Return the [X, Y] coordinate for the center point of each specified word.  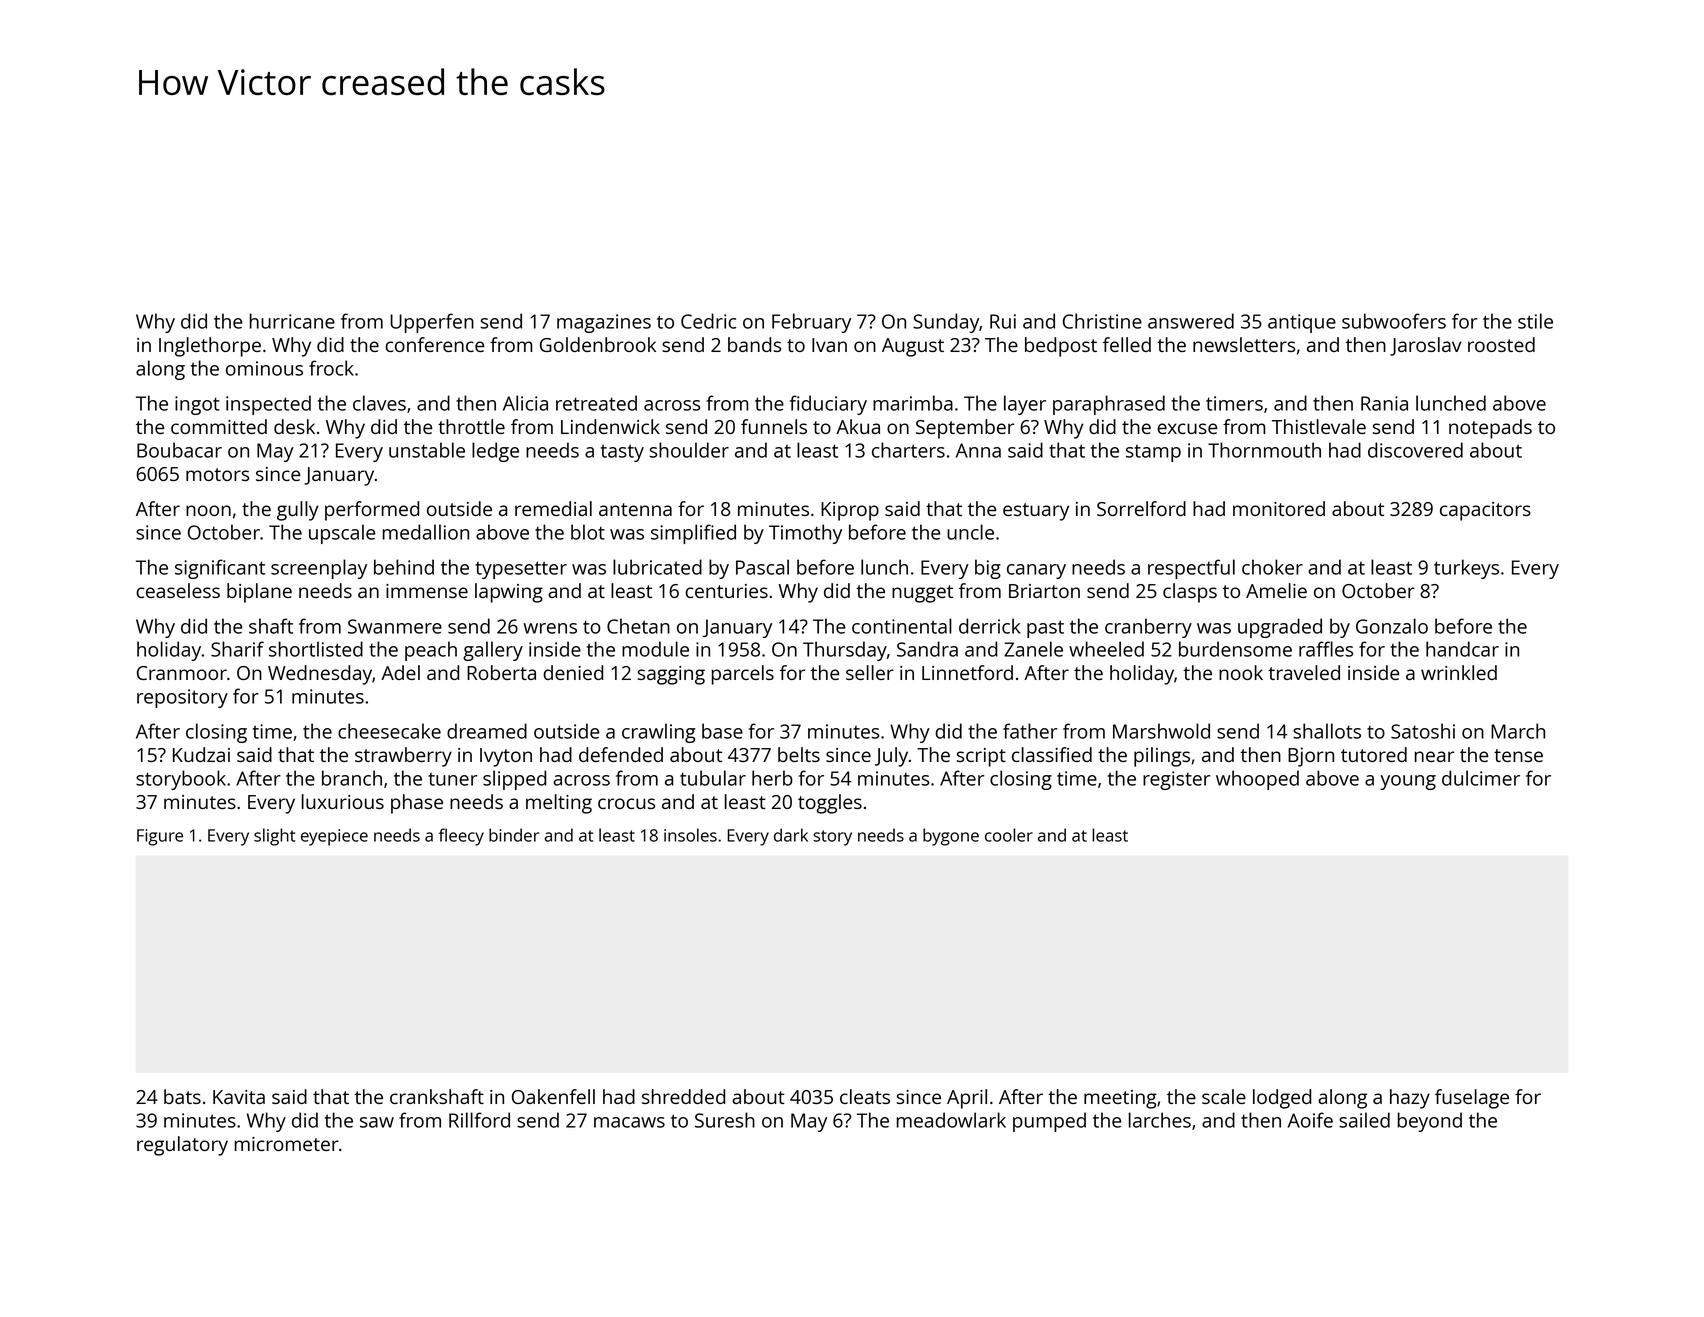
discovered [1415, 450]
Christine [1102, 321]
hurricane [292, 321]
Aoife [1310, 1120]
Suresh [725, 1120]
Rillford [479, 1120]
